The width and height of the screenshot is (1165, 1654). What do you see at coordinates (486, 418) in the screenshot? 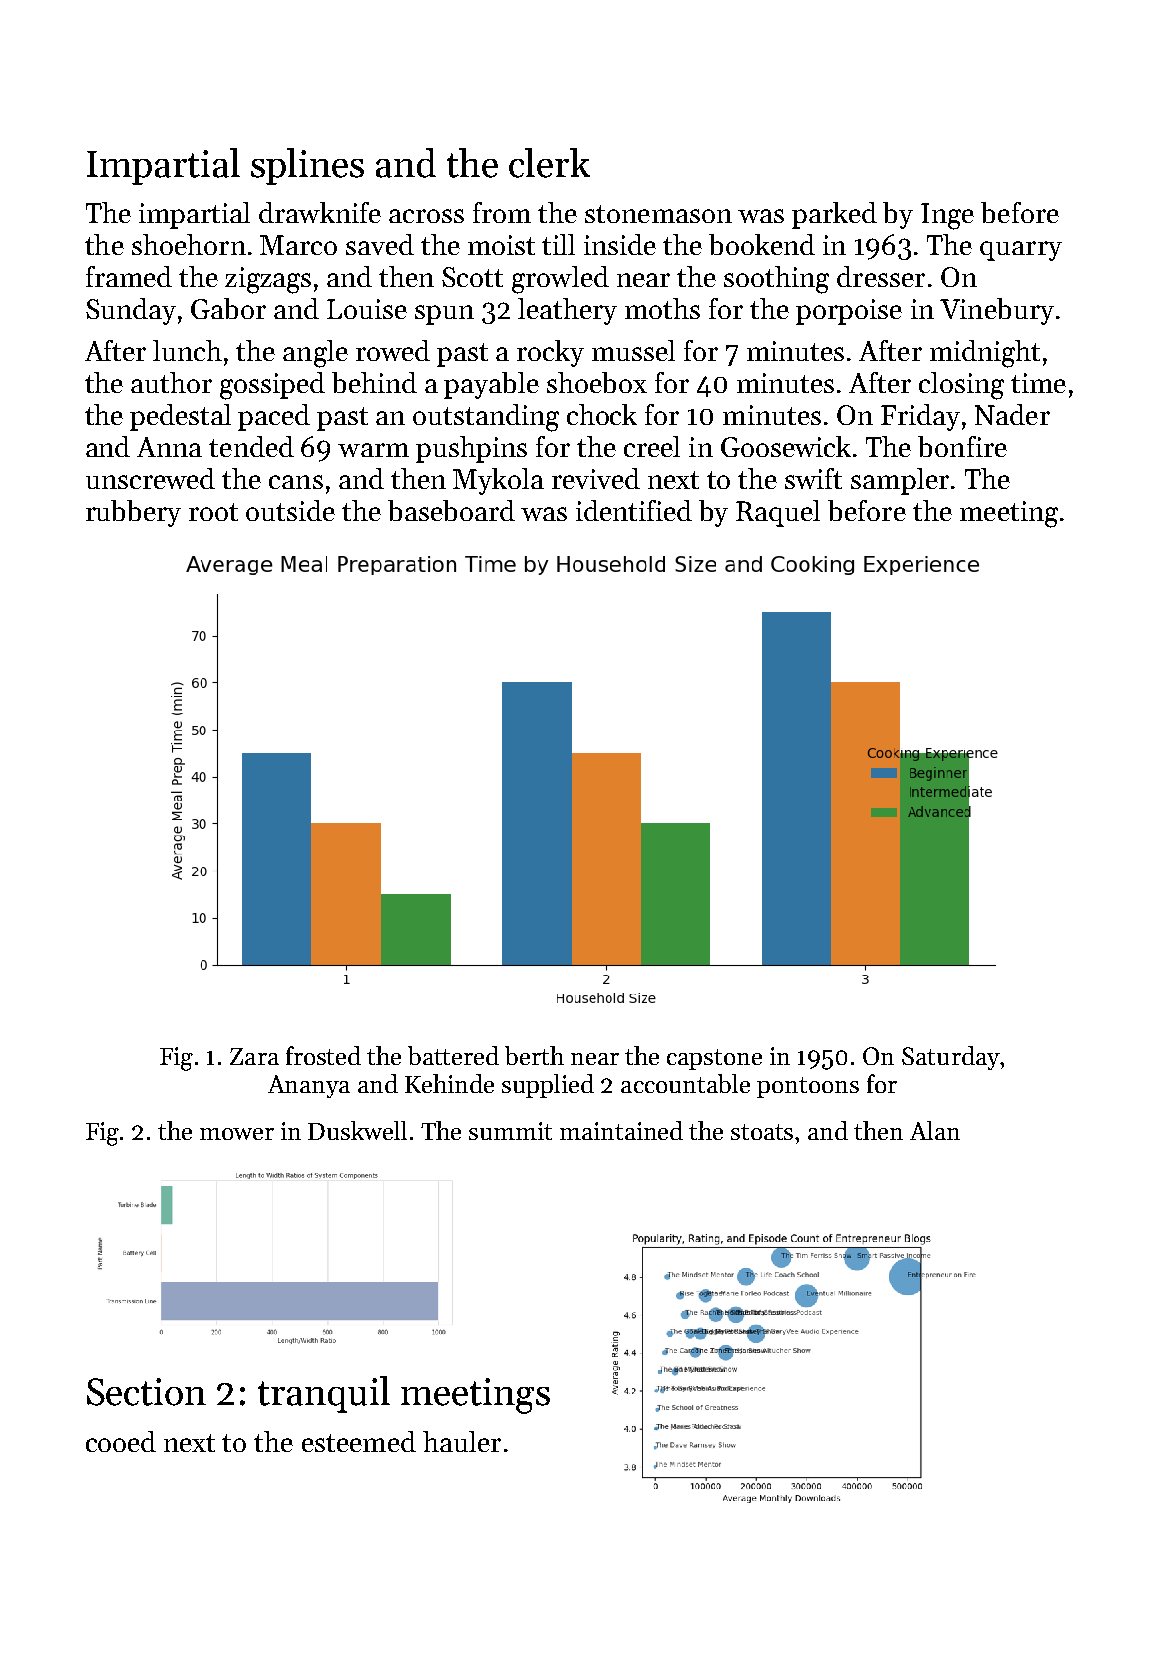
I see `outstanding` at bounding box center [486, 418].
